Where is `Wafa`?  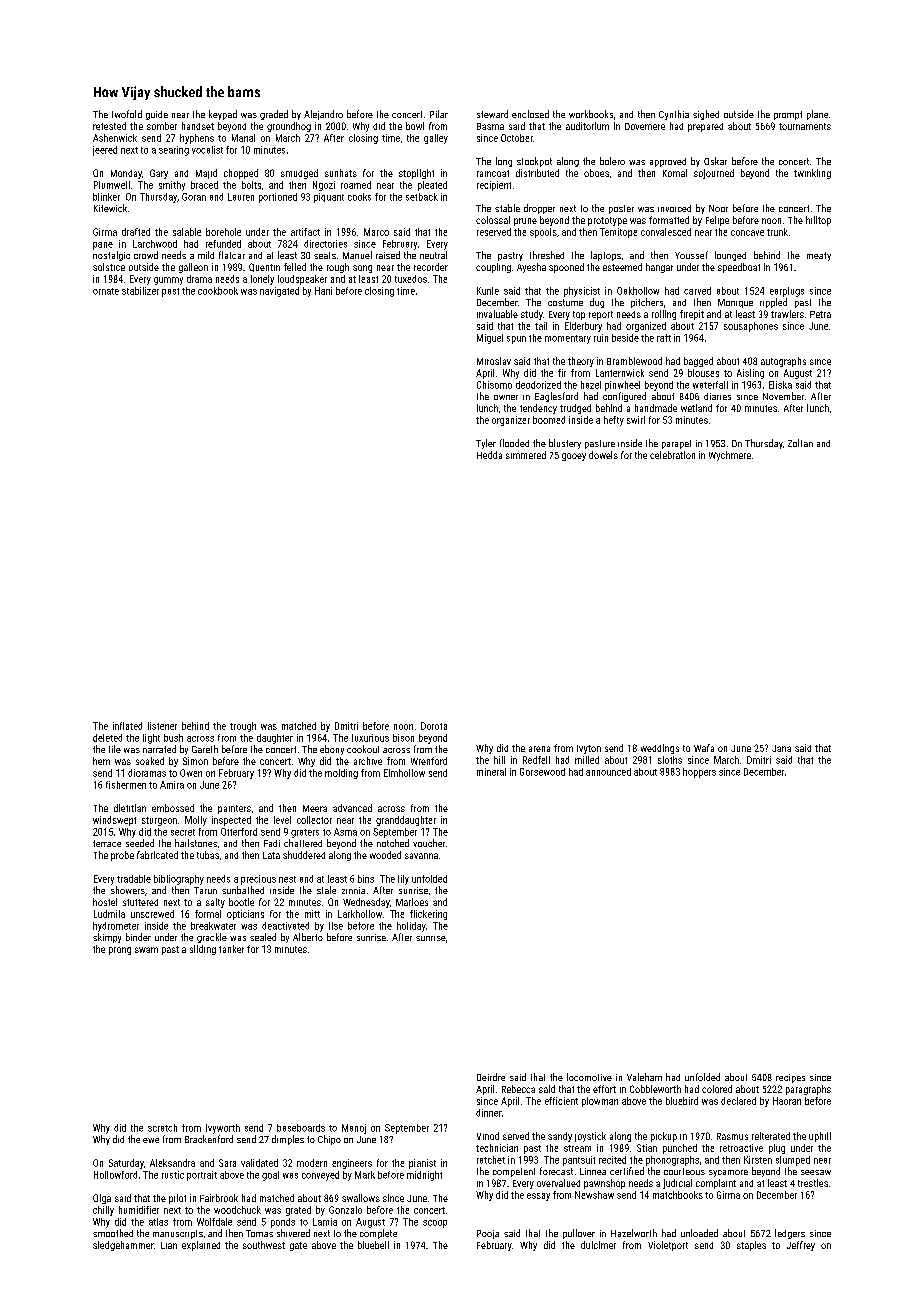 Wafa is located at coordinates (704, 748).
